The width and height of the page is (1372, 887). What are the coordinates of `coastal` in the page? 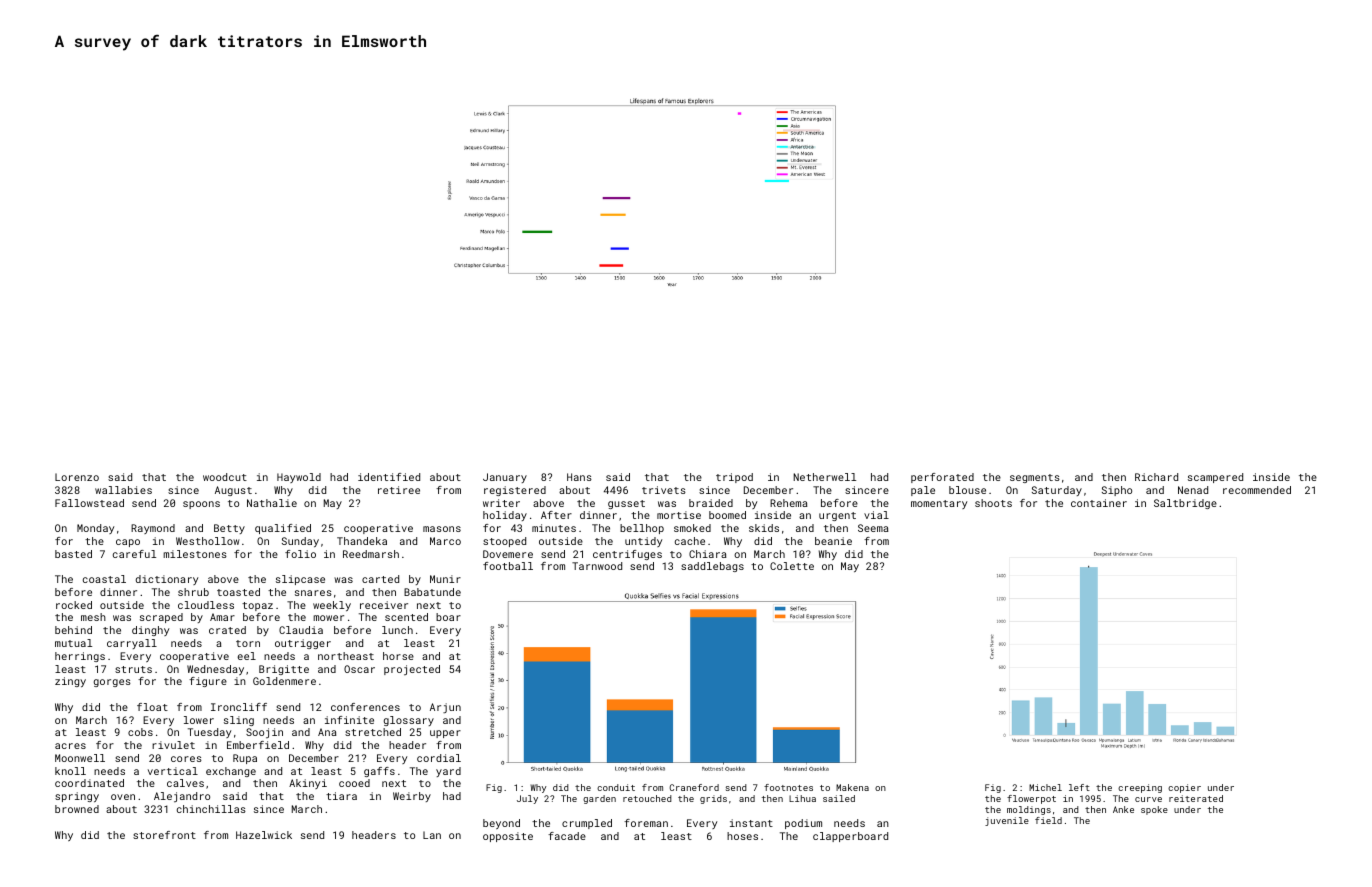 It's located at (104, 579).
